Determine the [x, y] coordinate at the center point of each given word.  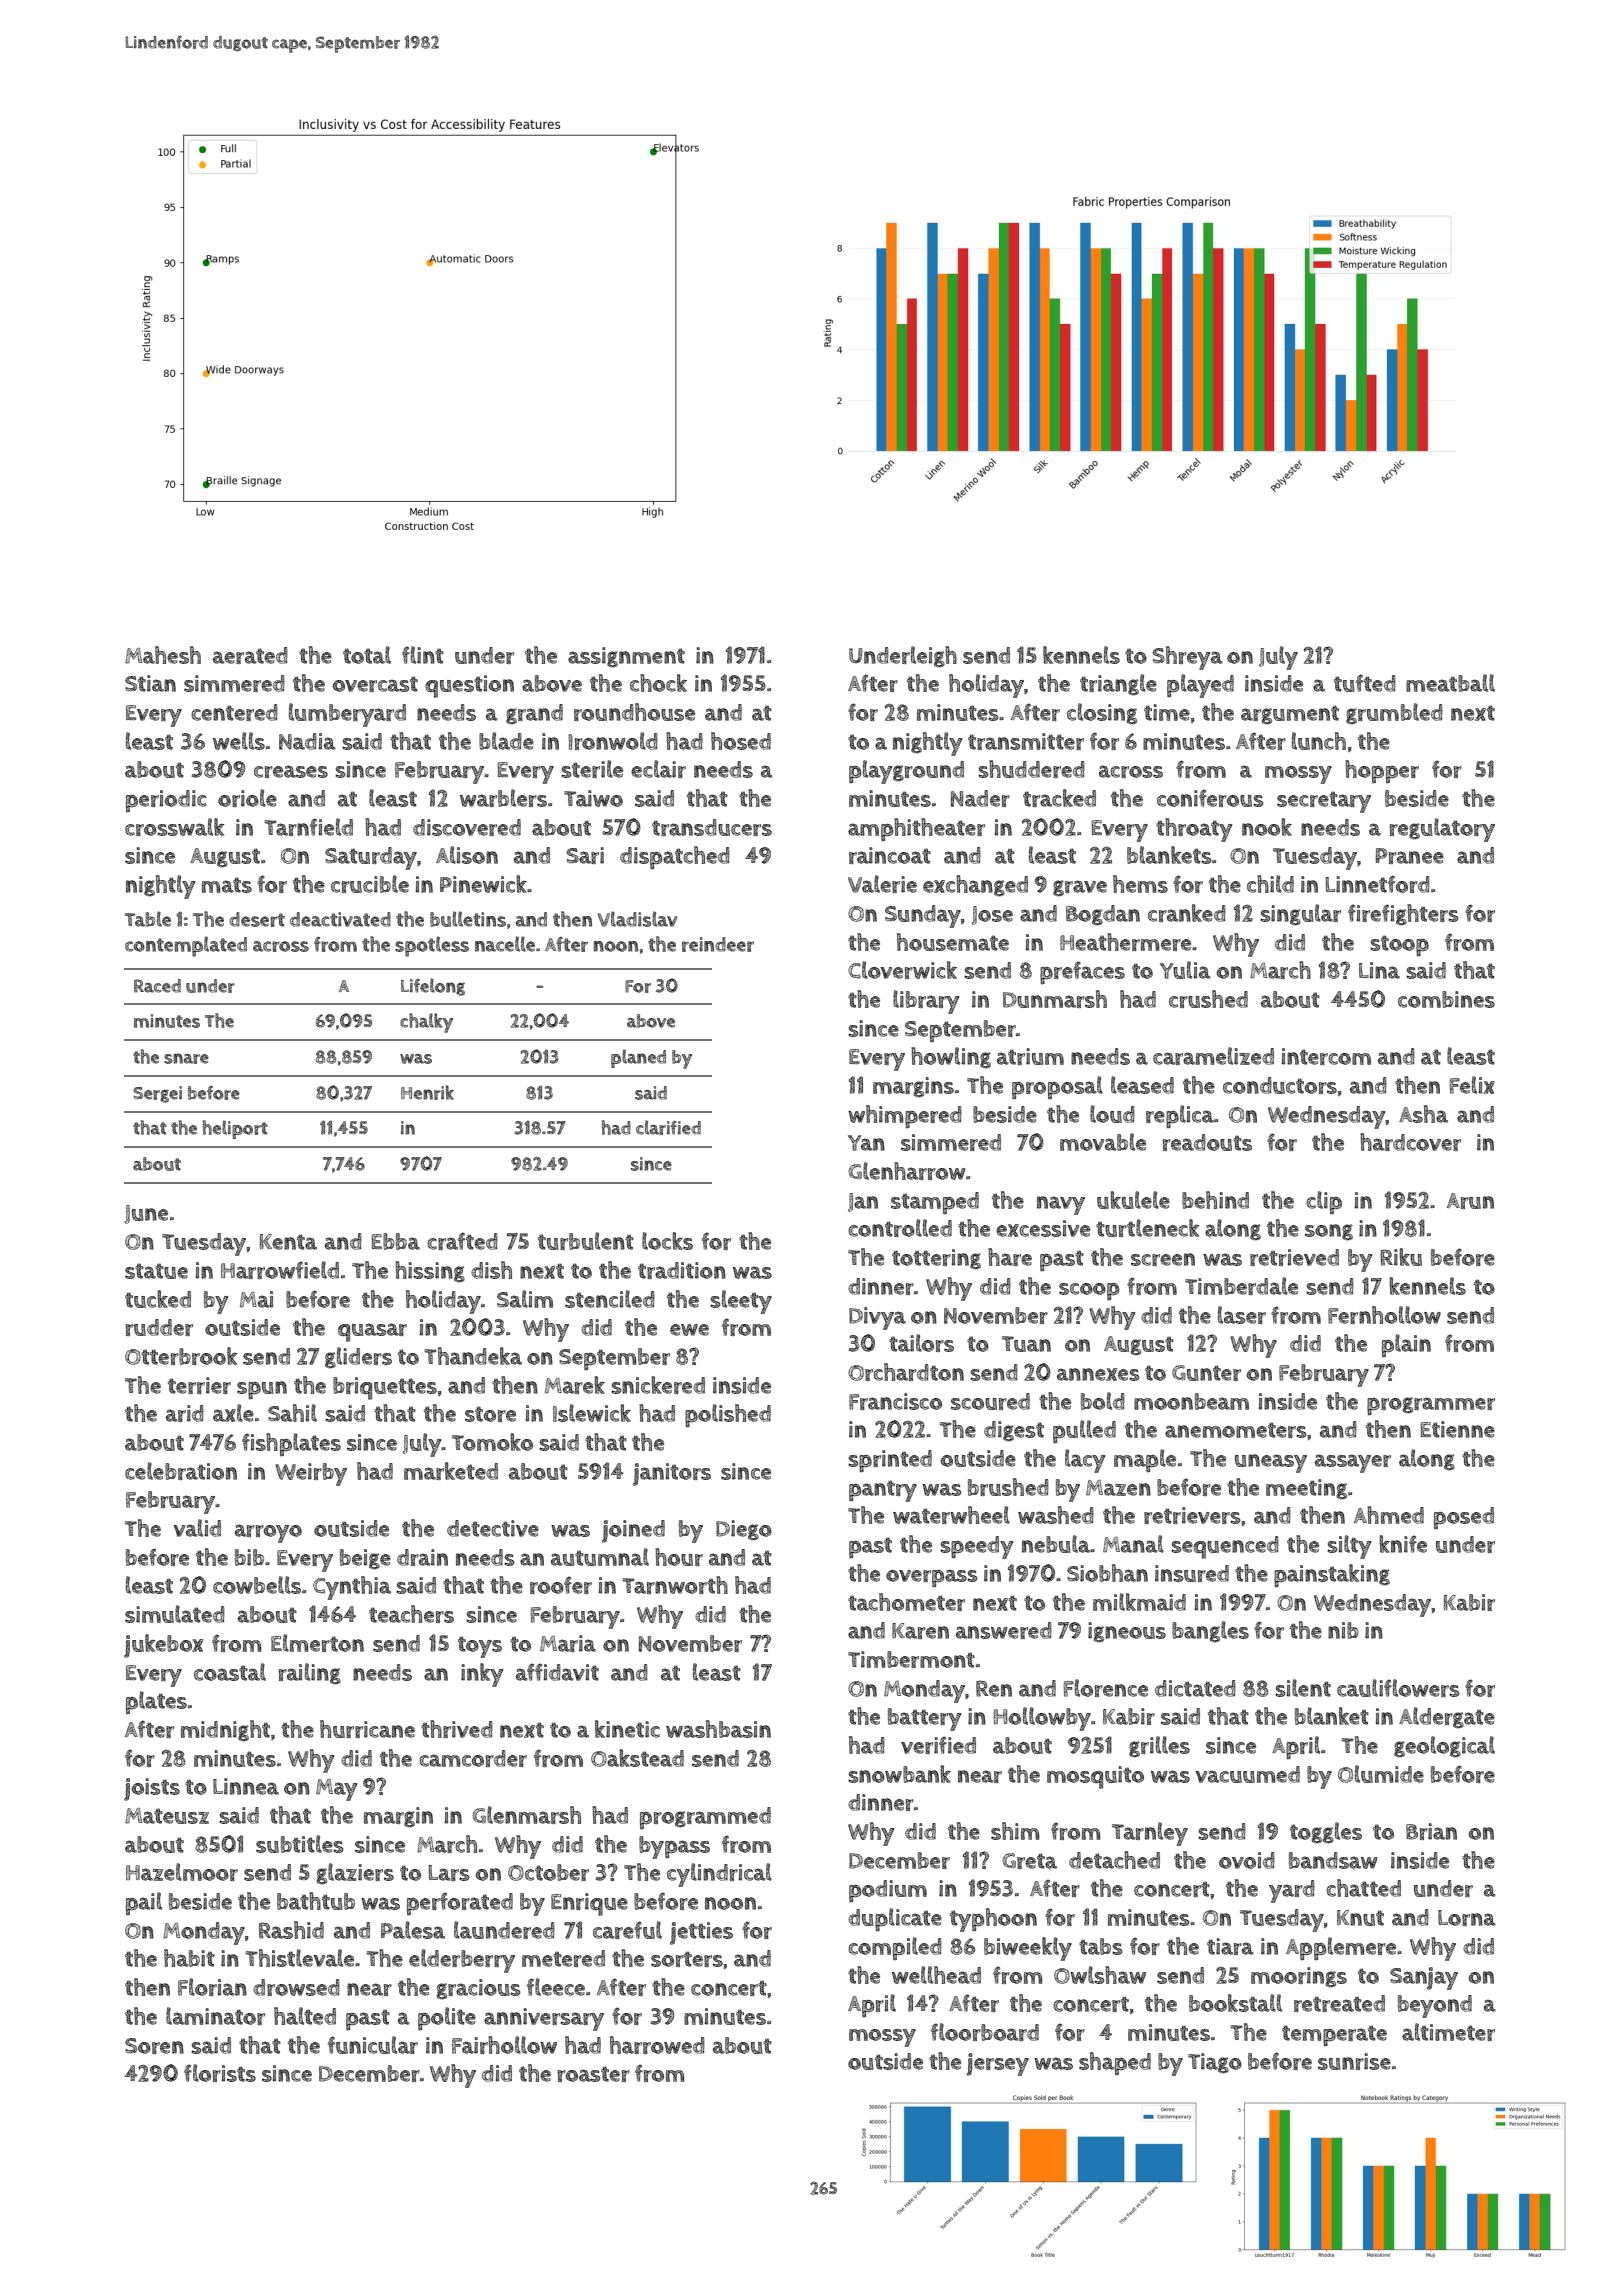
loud [1112, 1114]
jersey [997, 2064]
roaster [594, 2074]
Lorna [1467, 1918]
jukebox [163, 1646]
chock [658, 683]
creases [291, 771]
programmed [705, 1818]
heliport [235, 1129]
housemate [953, 942]
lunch [1319, 741]
